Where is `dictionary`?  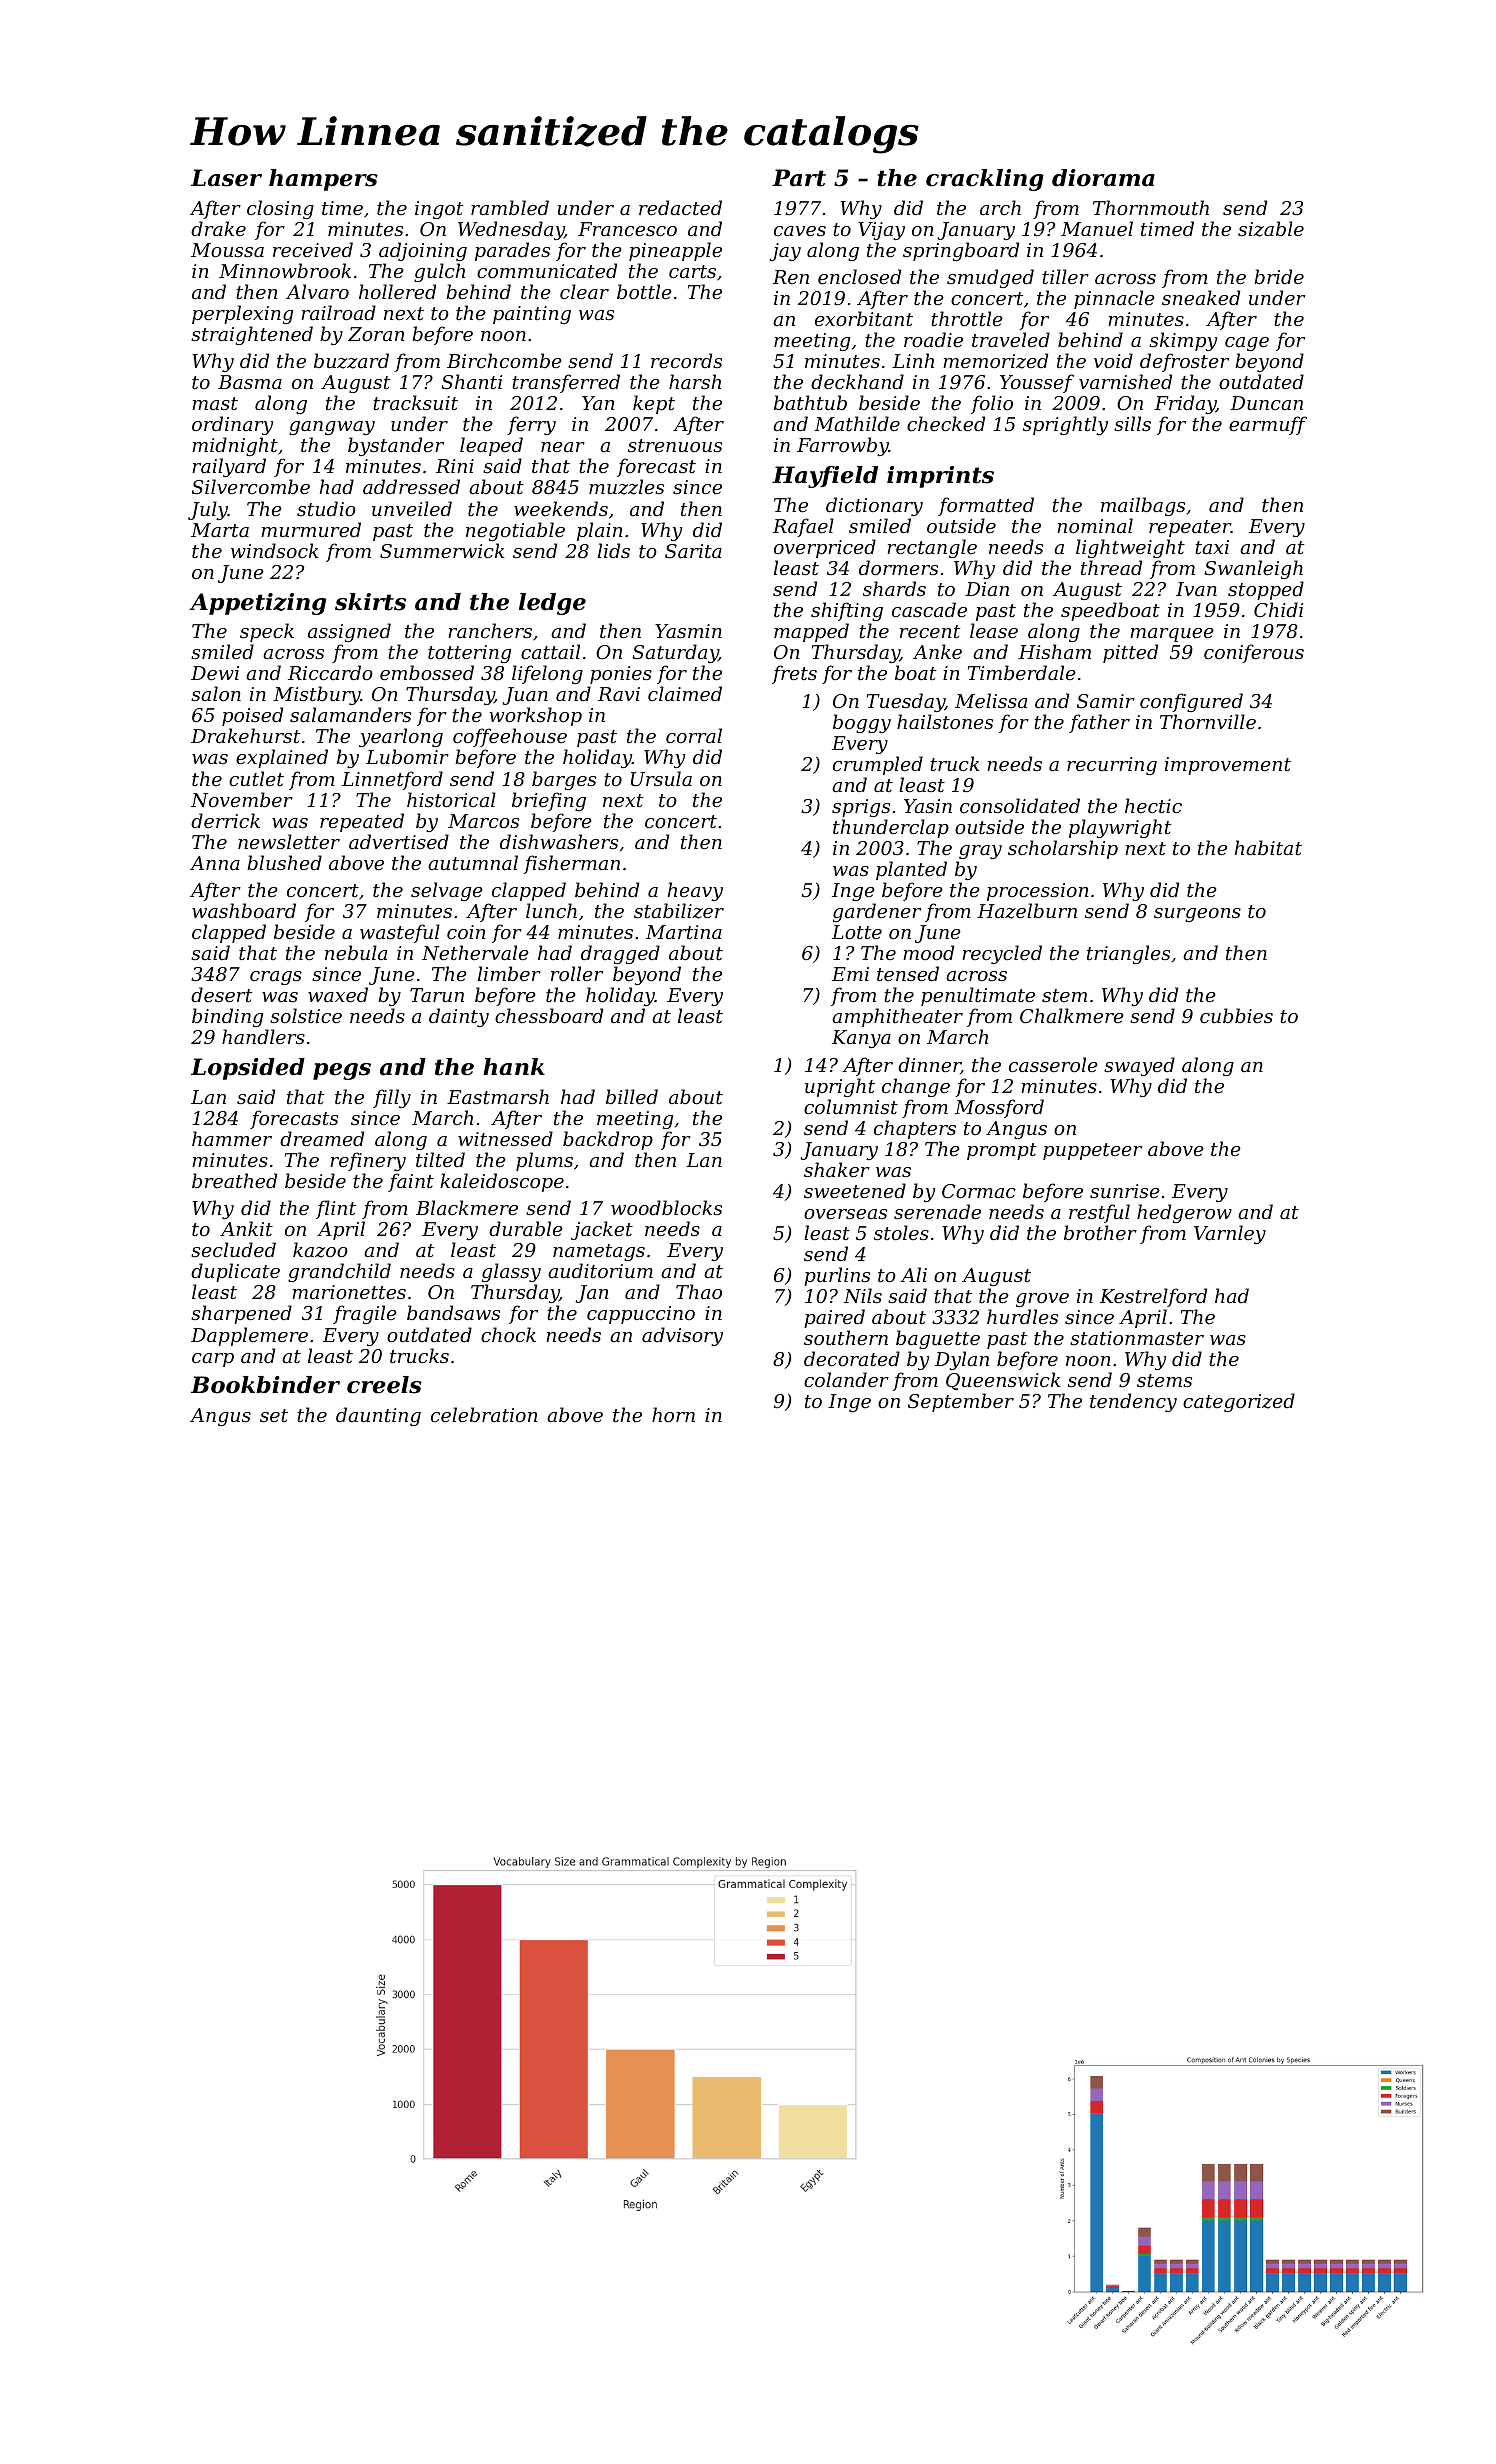 dictionary is located at coordinates (874, 506).
